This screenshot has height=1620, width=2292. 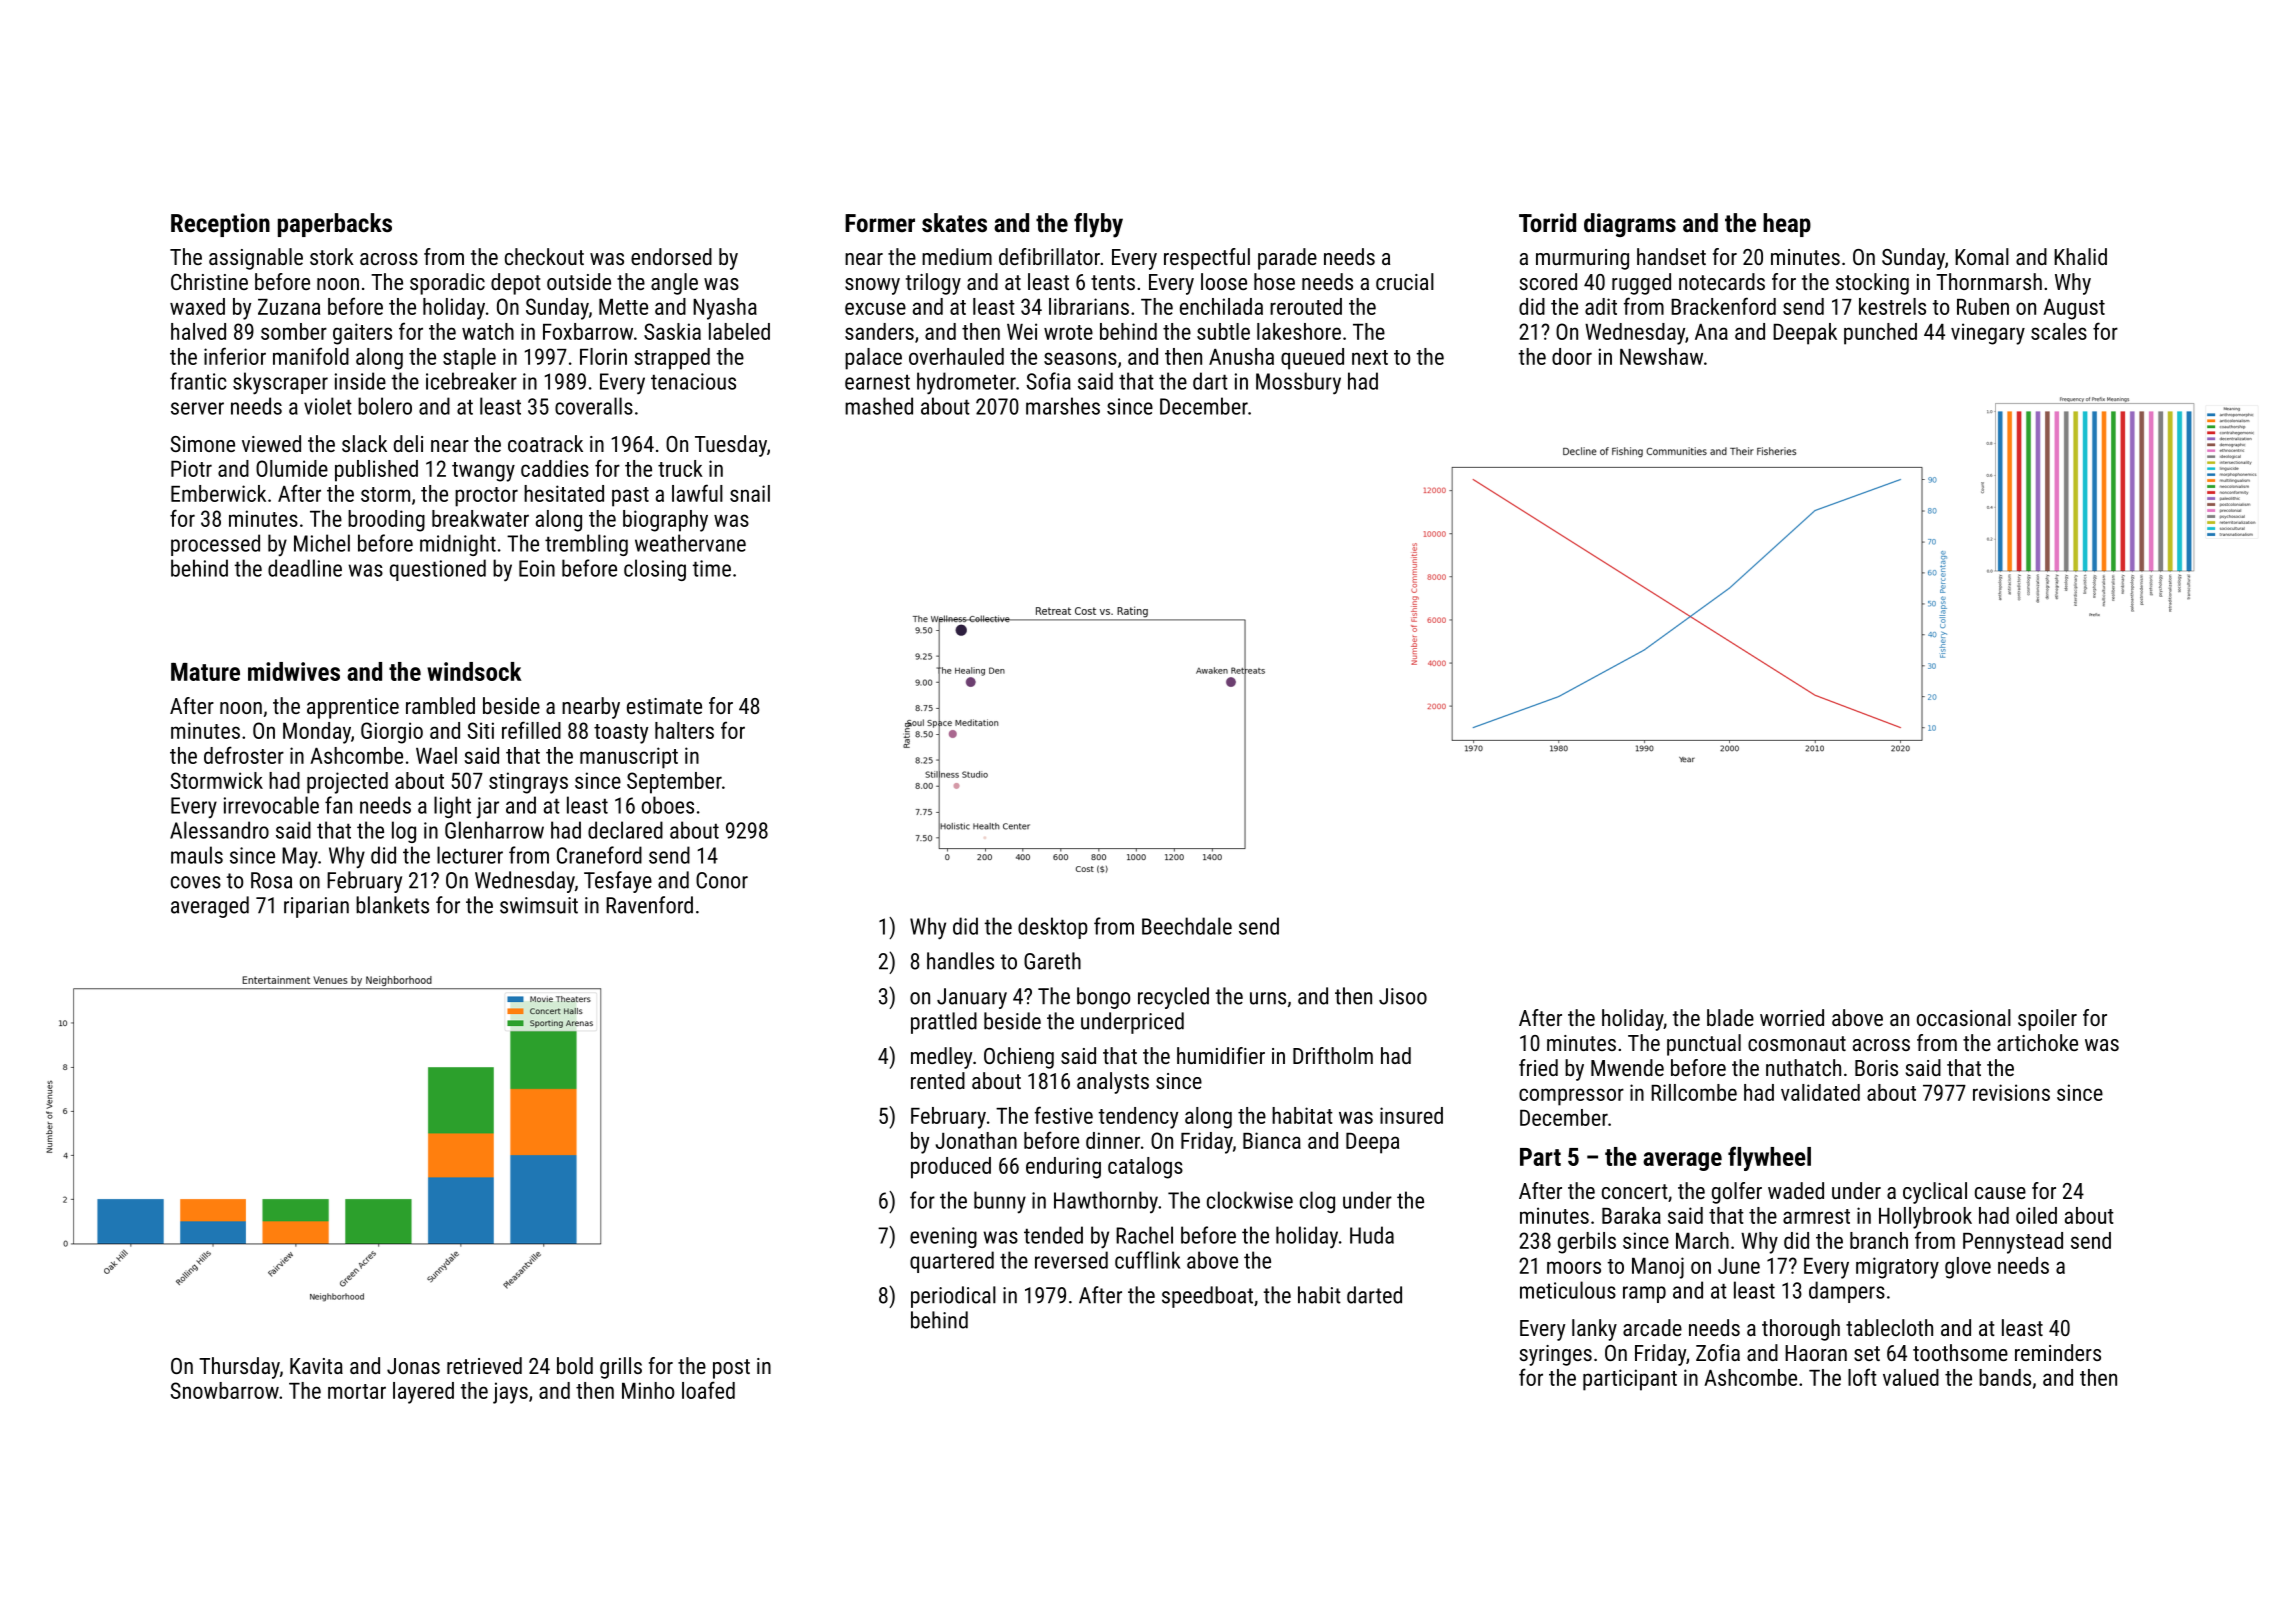 I want to click on vinegary, so click(x=1988, y=334).
